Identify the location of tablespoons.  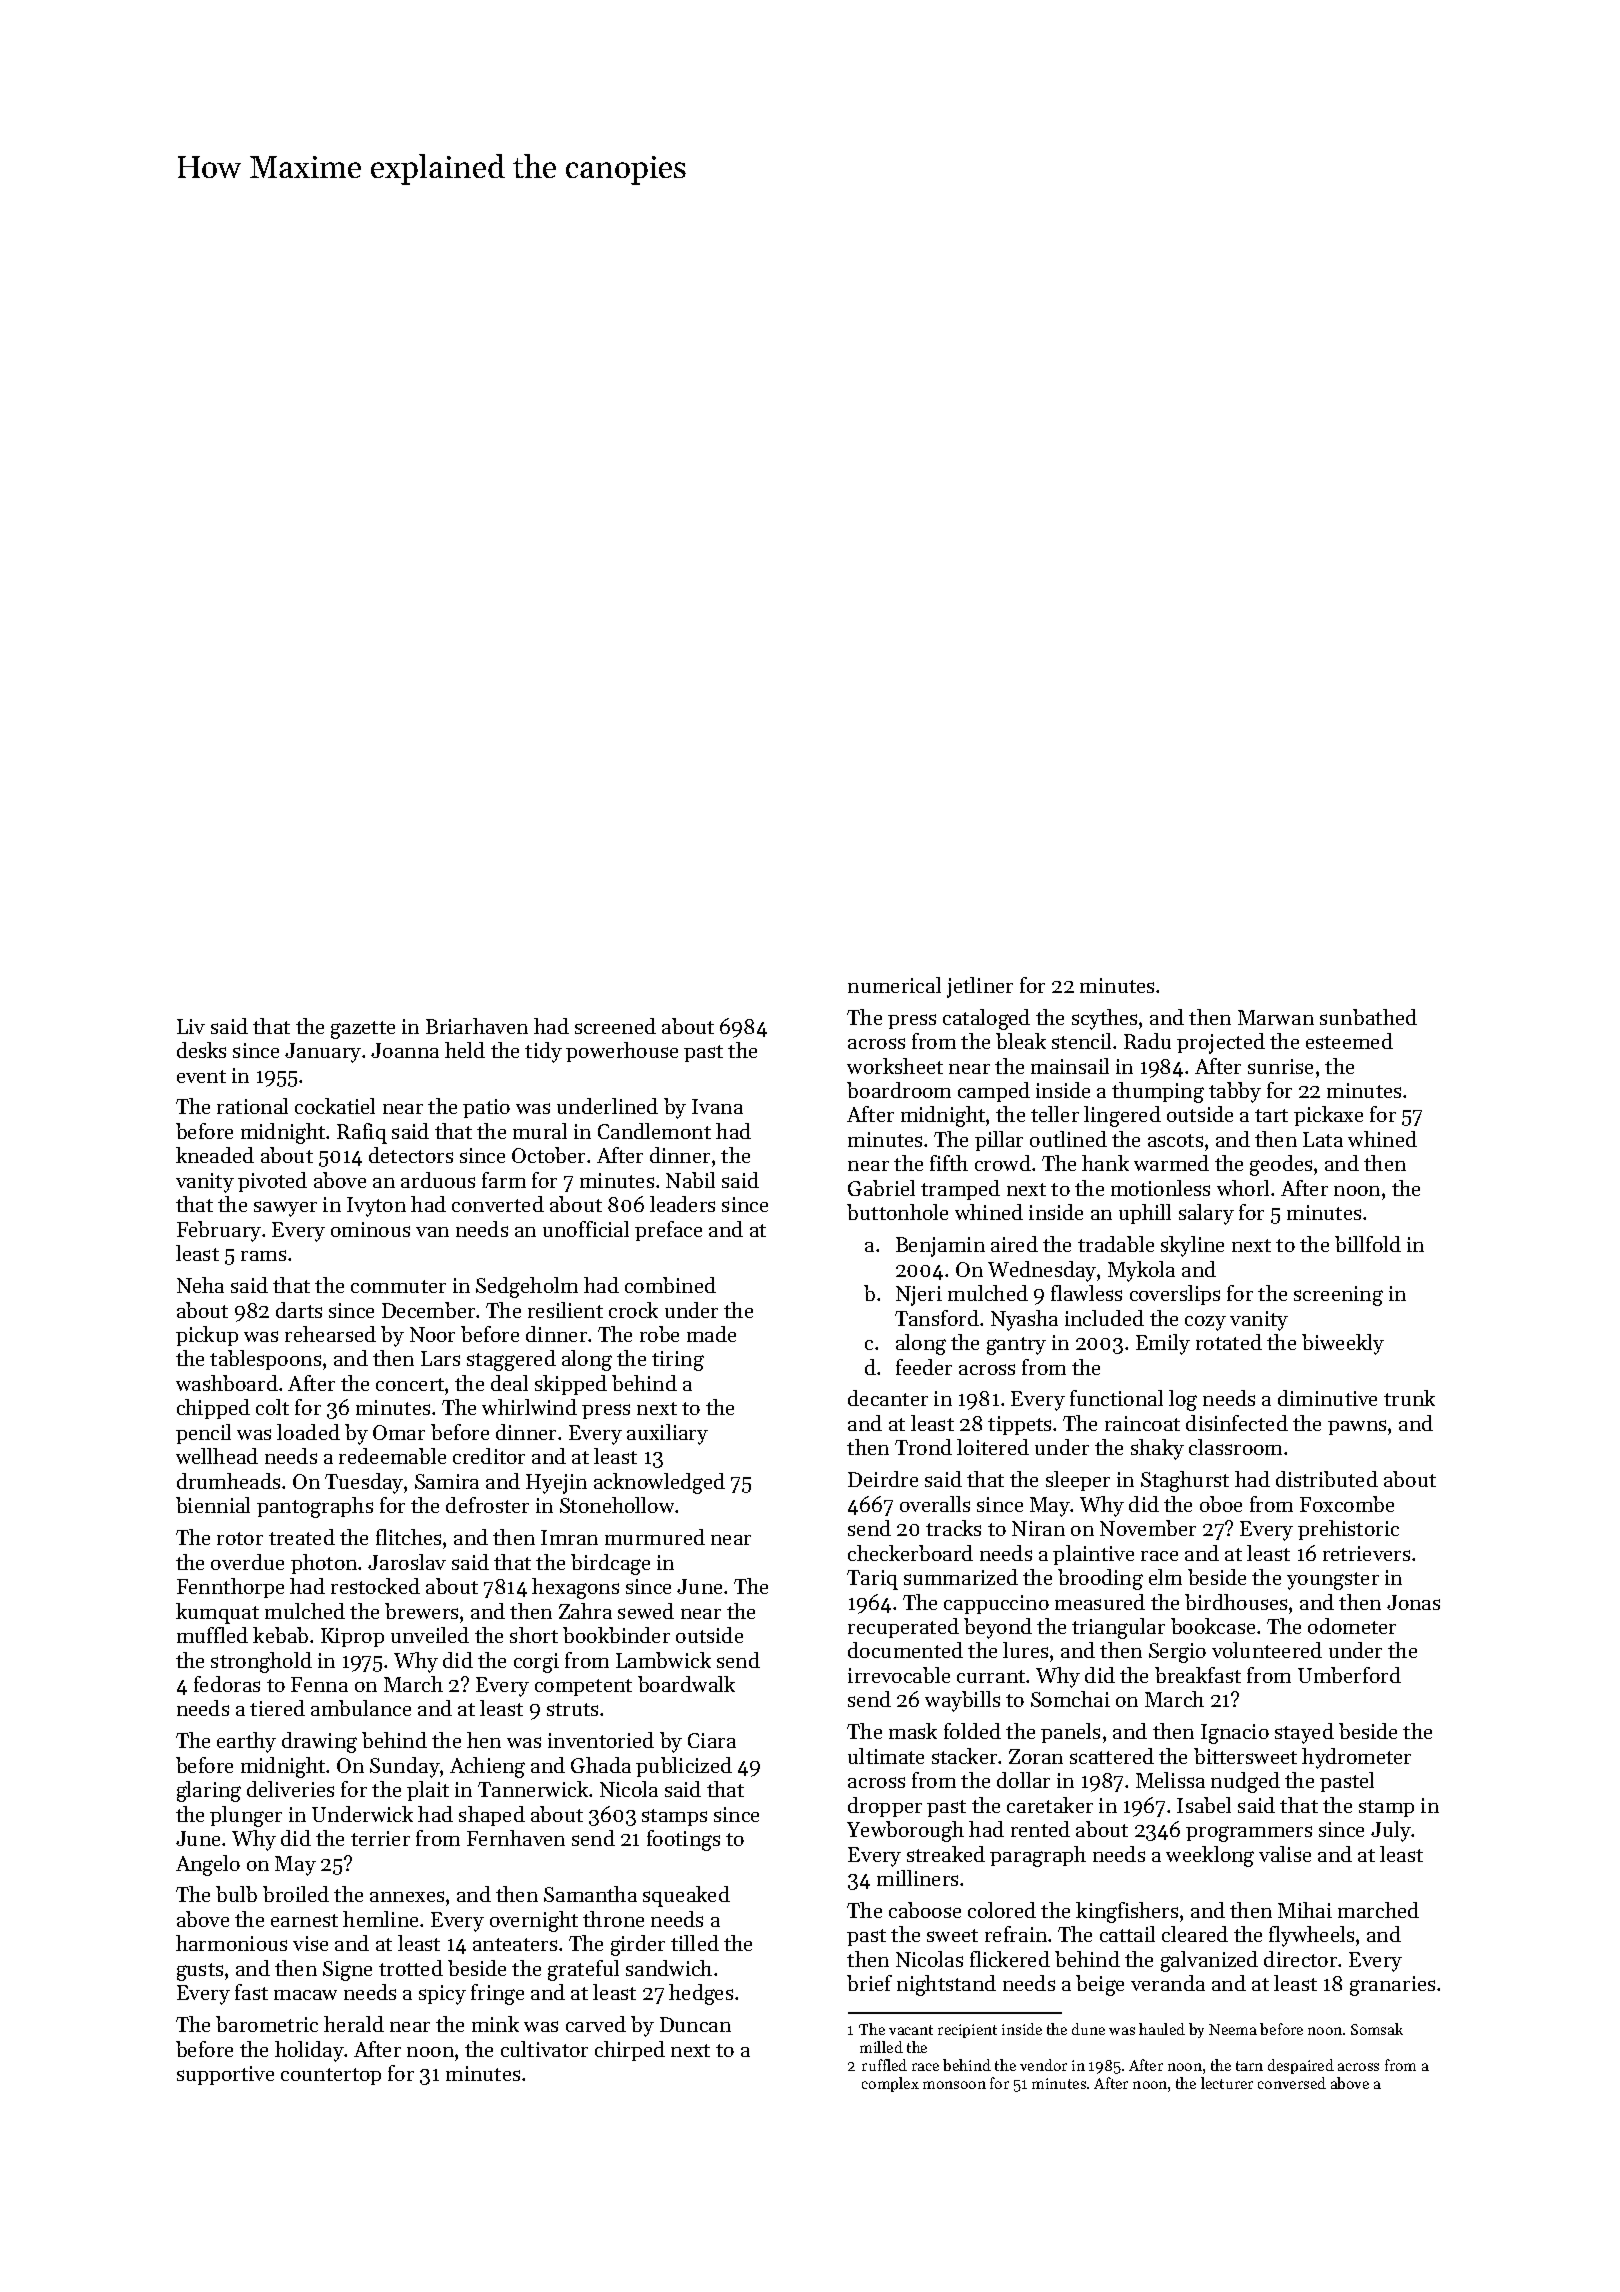
(265, 1360).
